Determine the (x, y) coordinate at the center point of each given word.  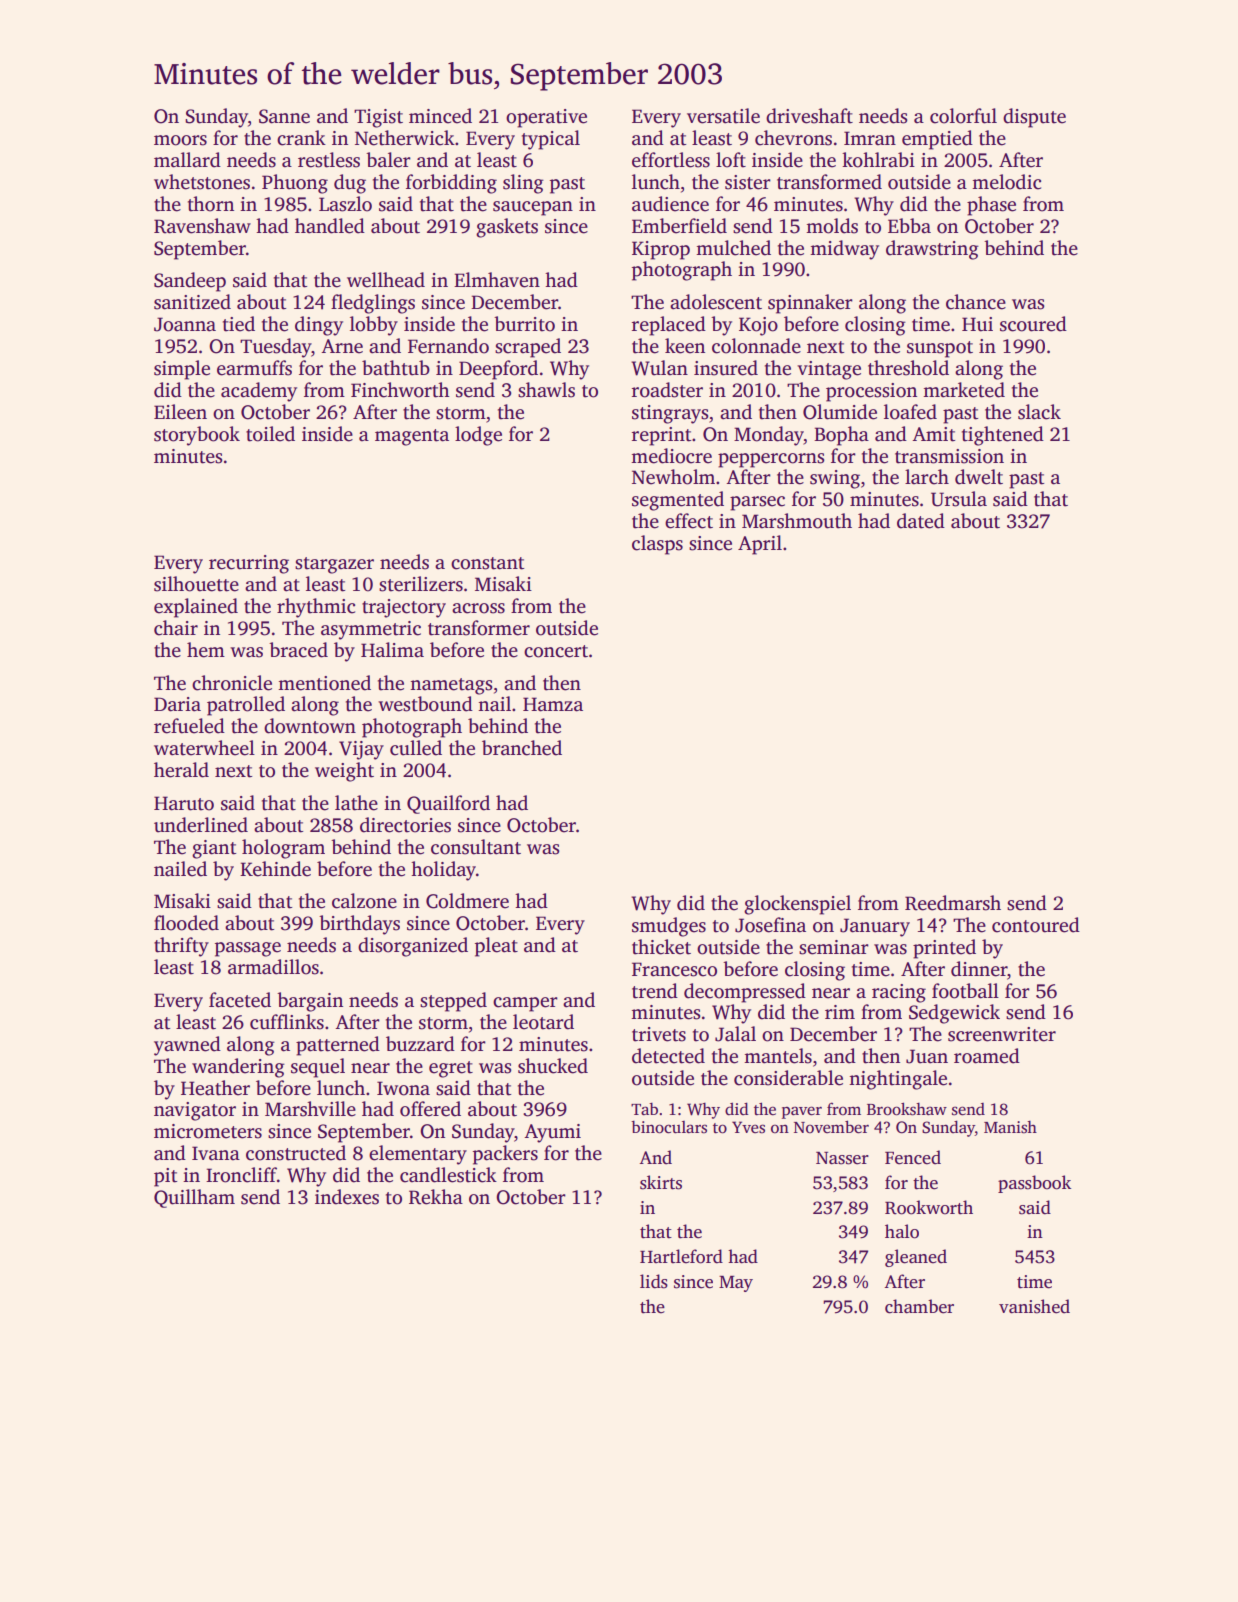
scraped (528, 348)
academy (259, 392)
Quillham (194, 1198)
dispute (1034, 118)
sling (523, 184)
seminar (834, 947)
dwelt (979, 477)
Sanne (284, 116)
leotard (543, 1022)
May (736, 1284)
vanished (1034, 1306)
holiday (443, 871)
